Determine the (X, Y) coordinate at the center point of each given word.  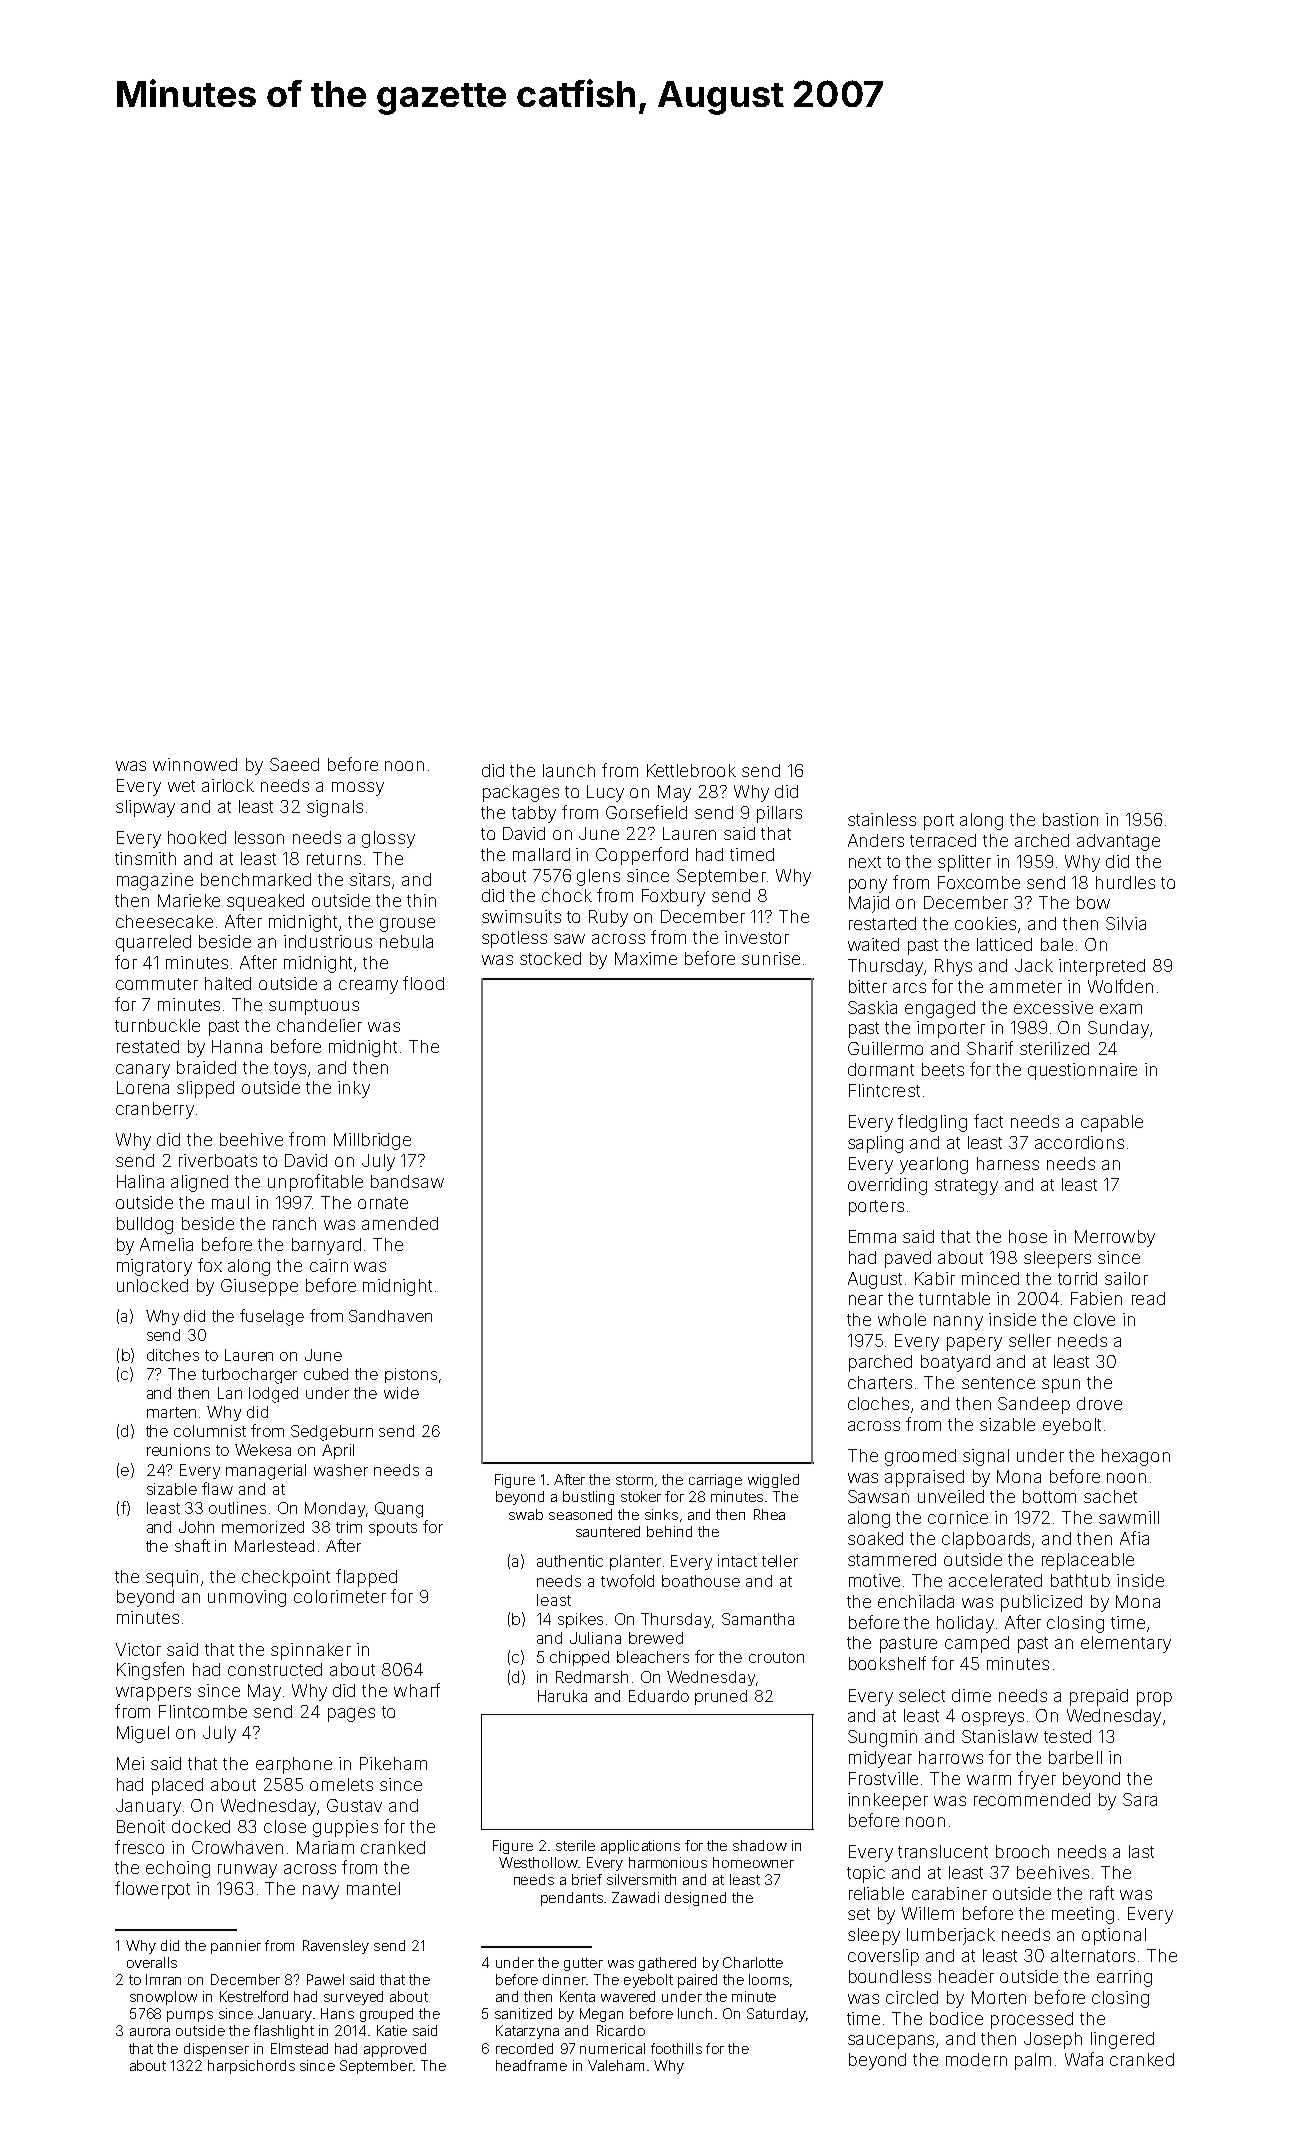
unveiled (951, 1496)
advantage (1118, 842)
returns (334, 859)
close (285, 1826)
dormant (881, 1069)
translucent (943, 1851)
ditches (173, 1355)
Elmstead (299, 2048)
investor (757, 937)
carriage (715, 1481)
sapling (875, 1144)
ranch (294, 1223)
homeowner (753, 1862)
